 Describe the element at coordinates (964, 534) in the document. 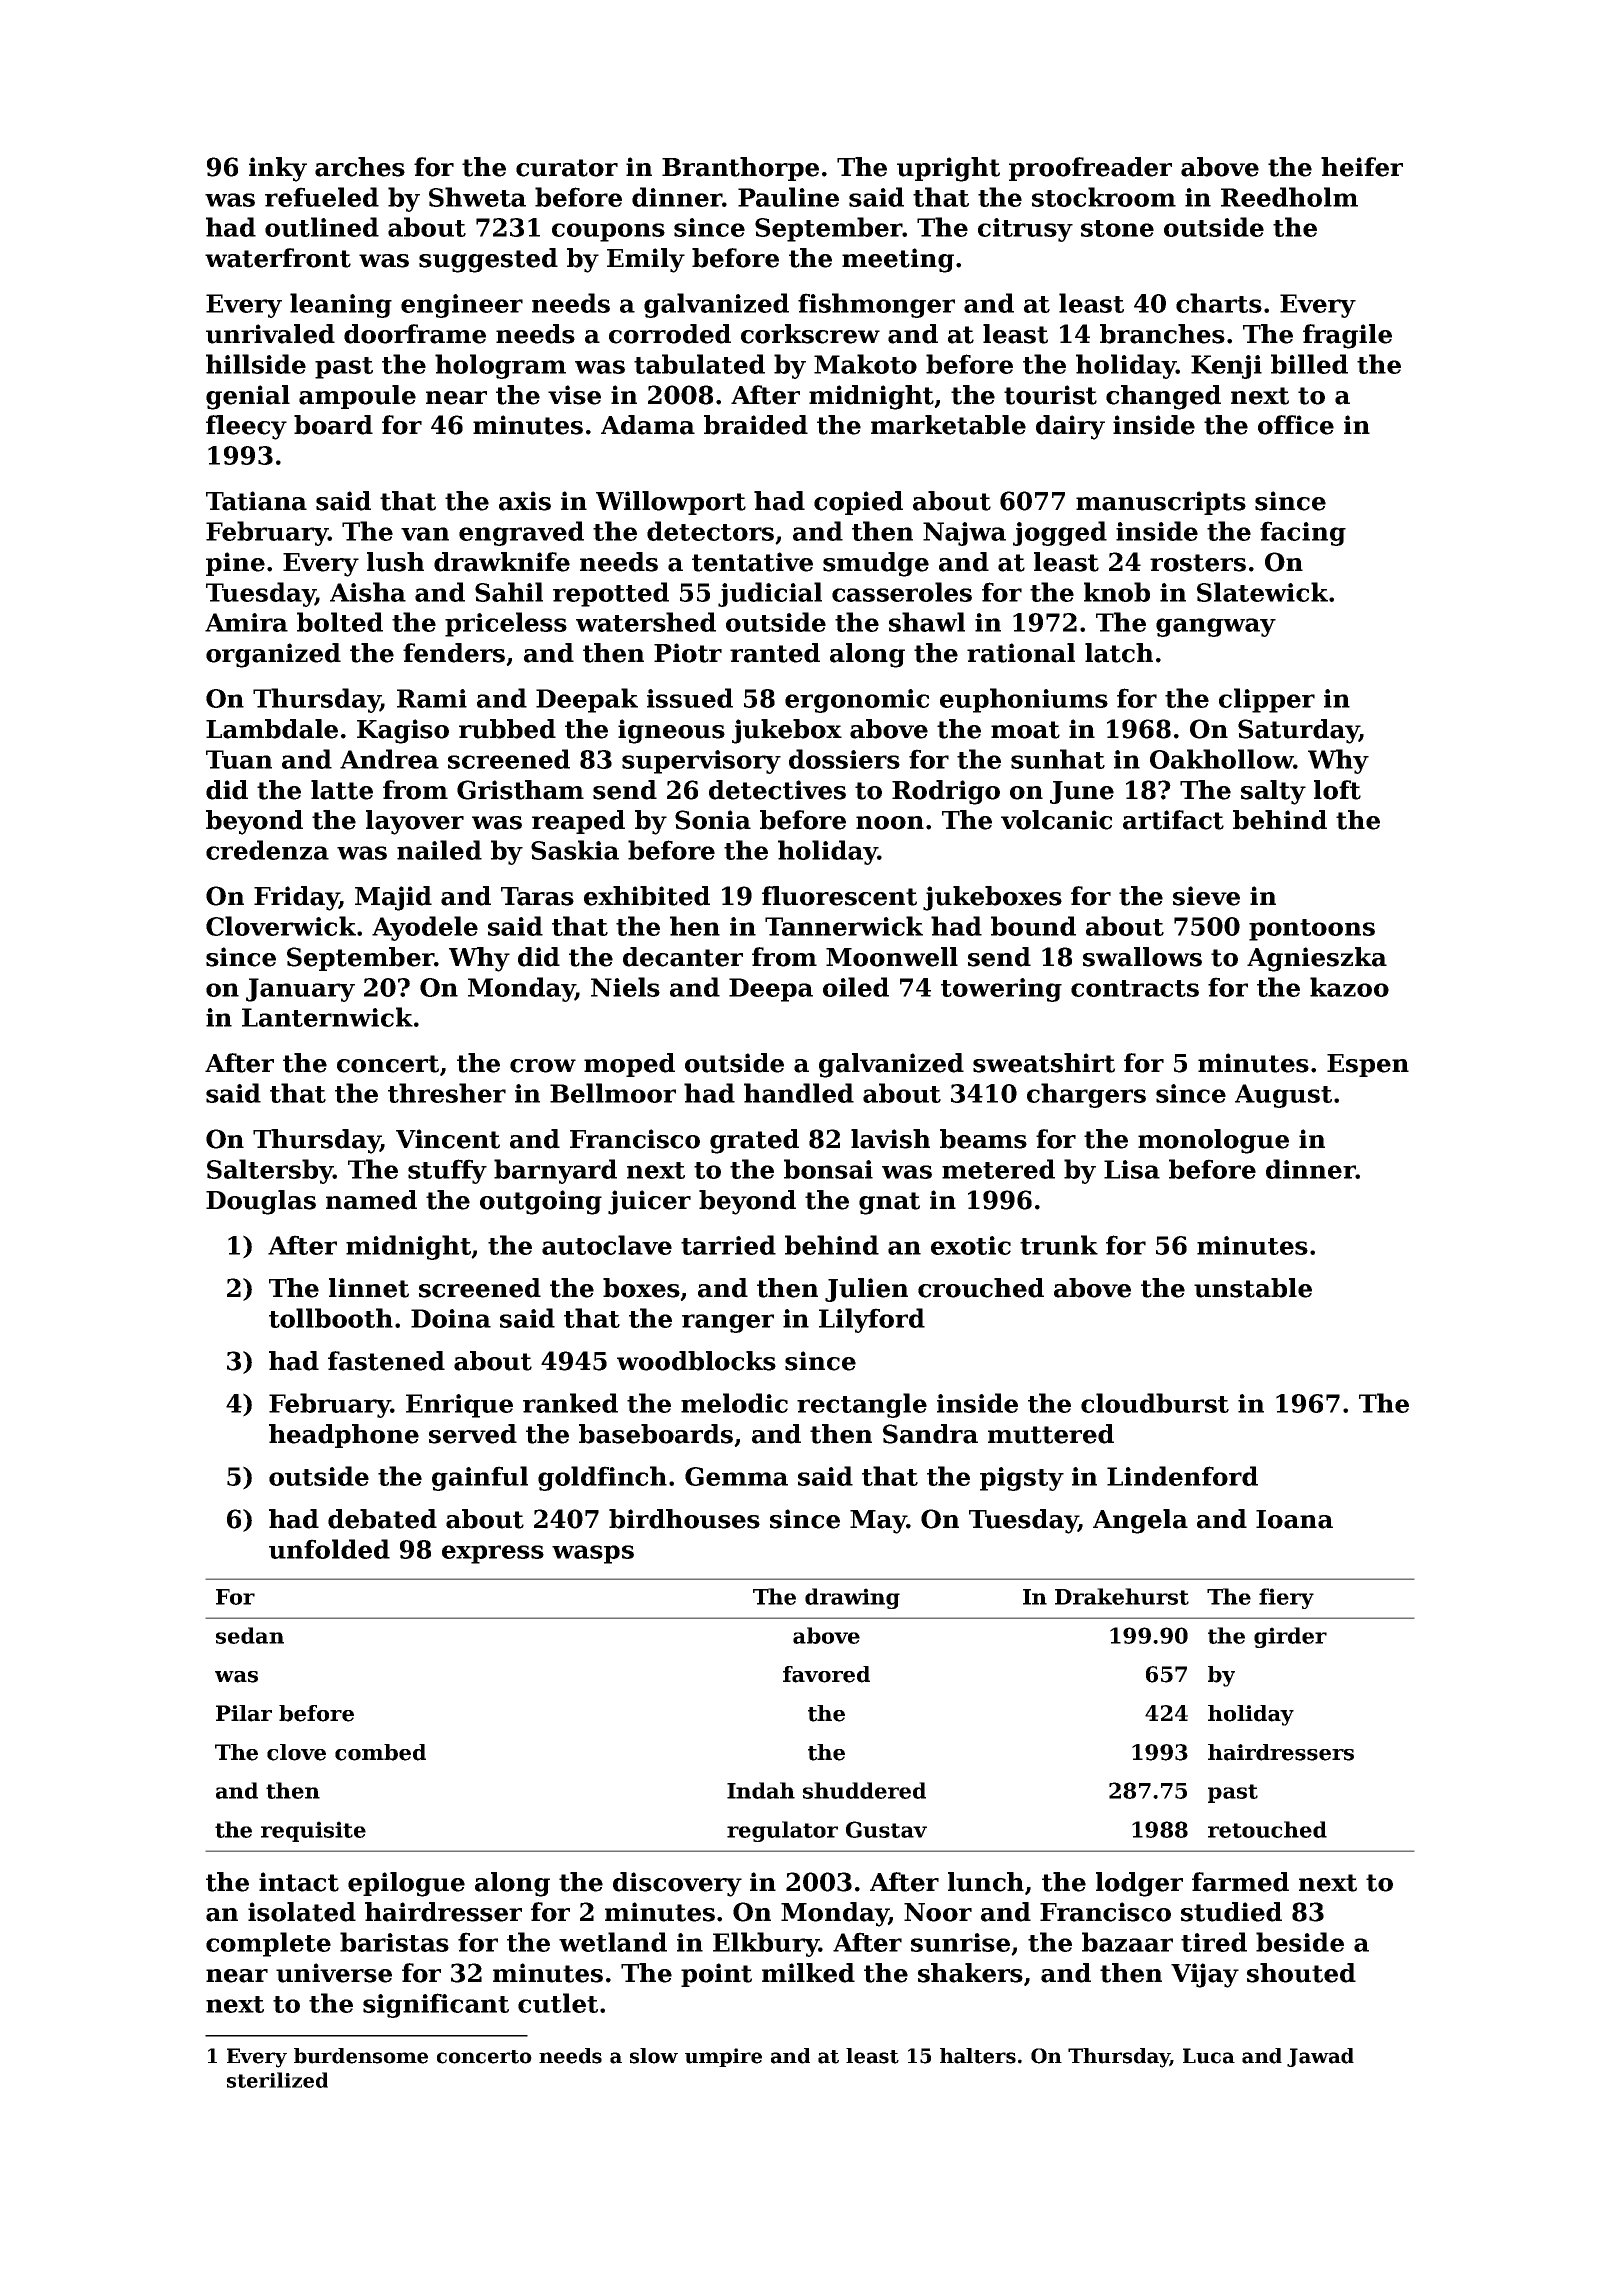

I see `Najwa` at that location.
